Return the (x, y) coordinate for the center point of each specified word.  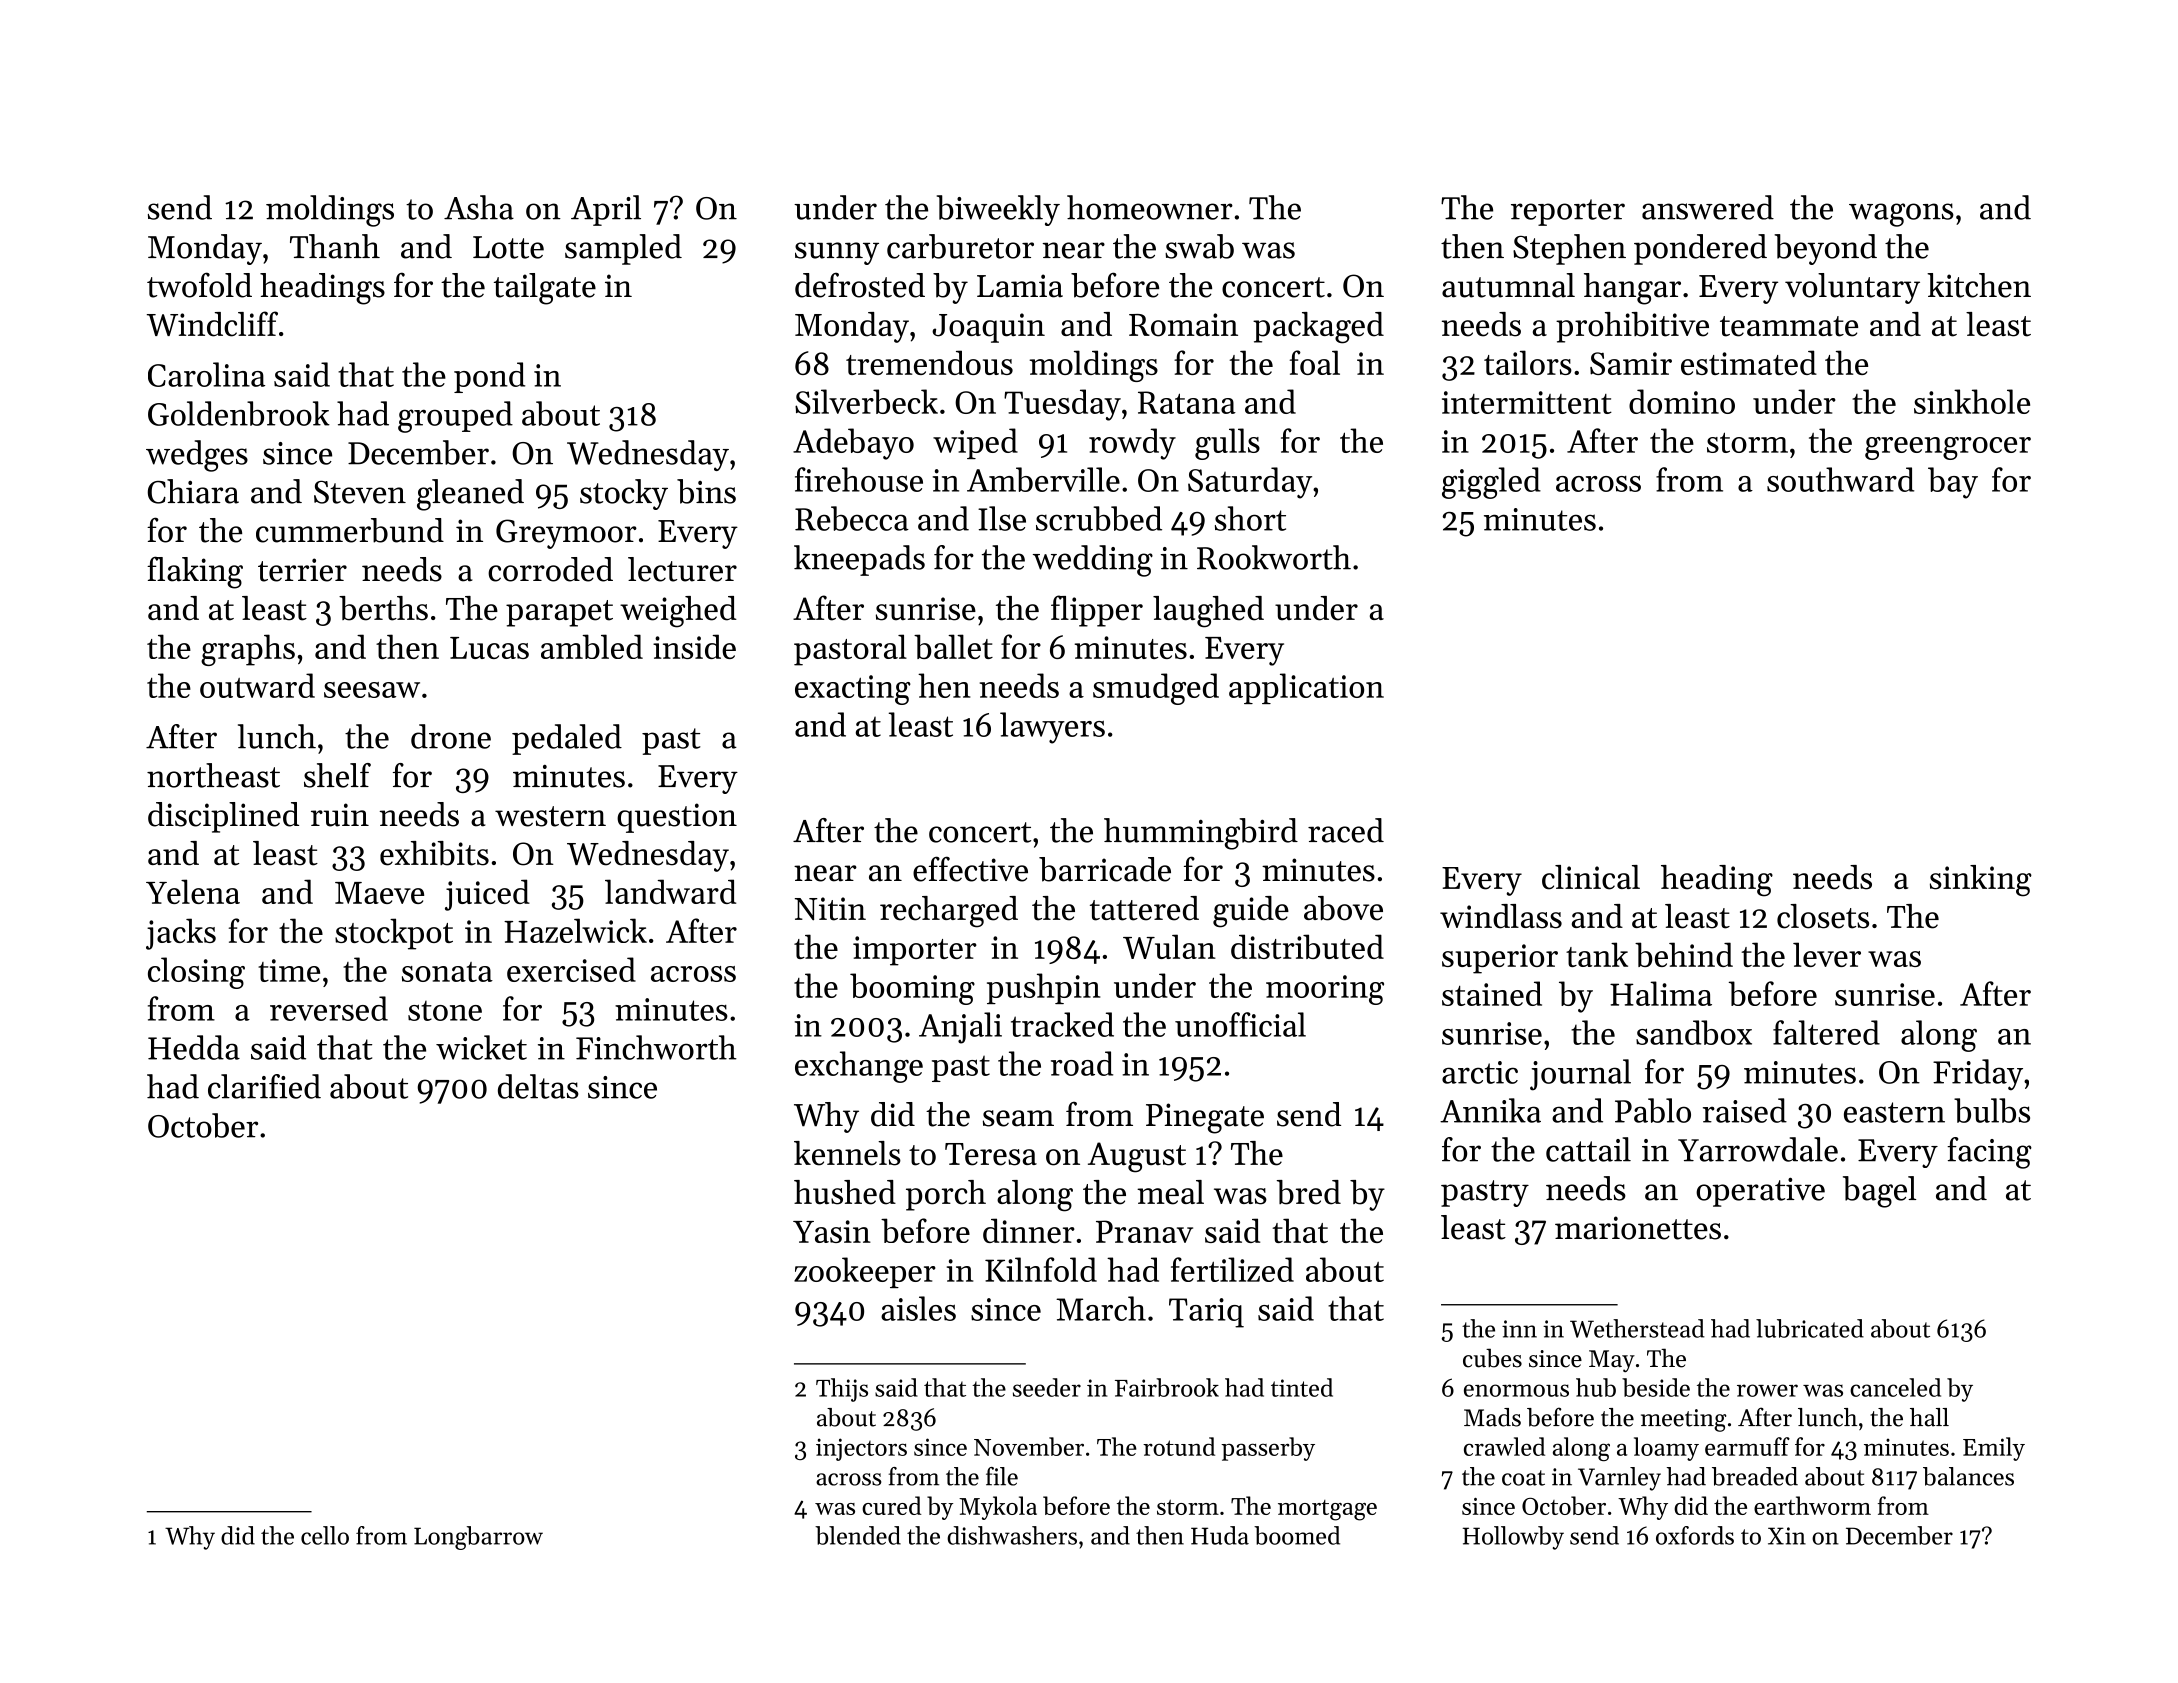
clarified (264, 1086)
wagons (1901, 215)
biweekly (998, 210)
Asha (479, 207)
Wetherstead (1637, 1328)
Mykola (998, 1508)
